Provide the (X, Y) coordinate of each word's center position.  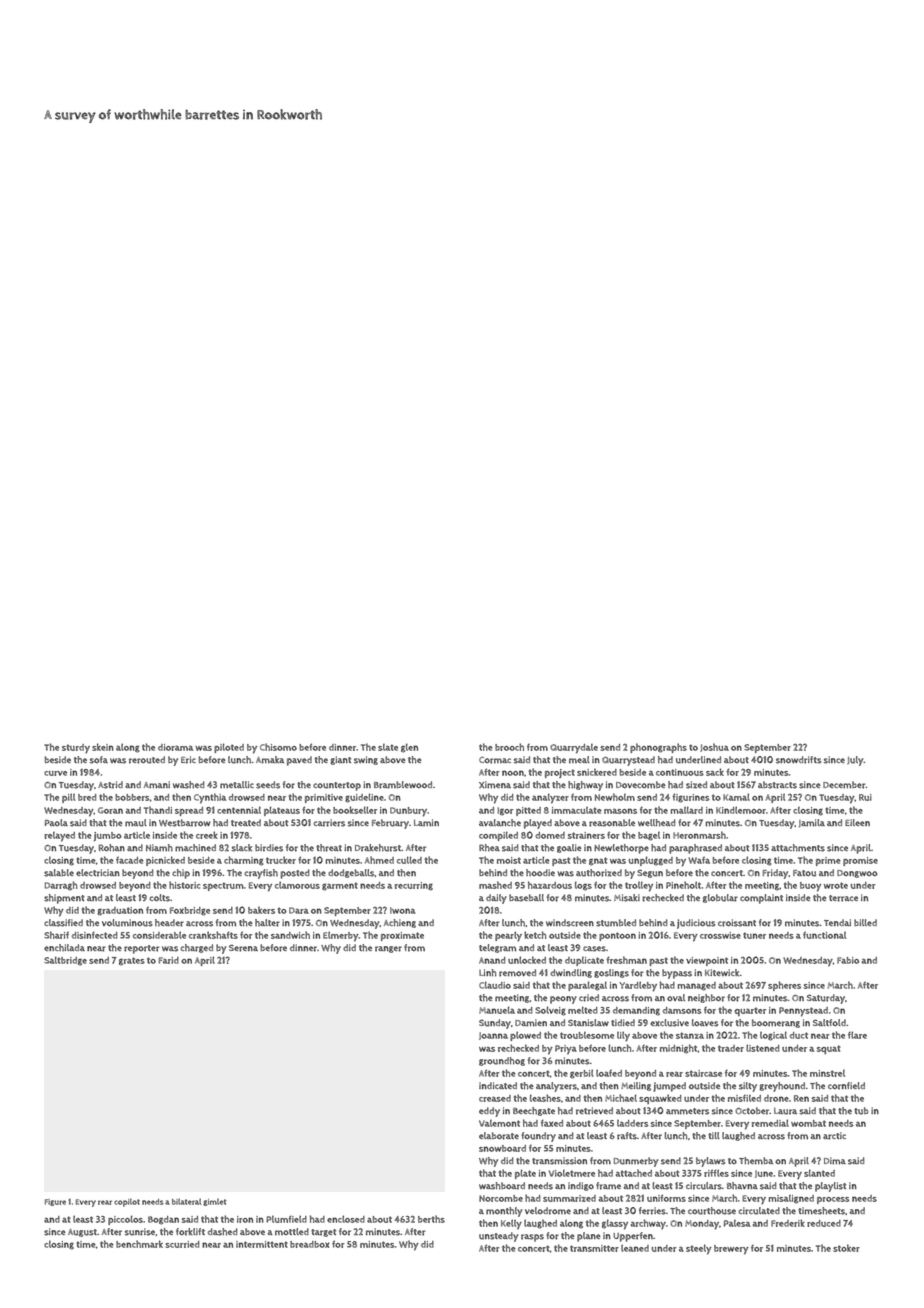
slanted (819, 1173)
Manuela (497, 1010)
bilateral (186, 1201)
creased (495, 1098)
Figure (55, 1202)
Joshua (714, 747)
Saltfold (829, 1023)
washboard (502, 1186)
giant (340, 760)
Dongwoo (857, 874)
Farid (169, 960)
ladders (633, 1123)
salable (59, 873)
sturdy (76, 749)
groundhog (502, 1061)
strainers (586, 835)
